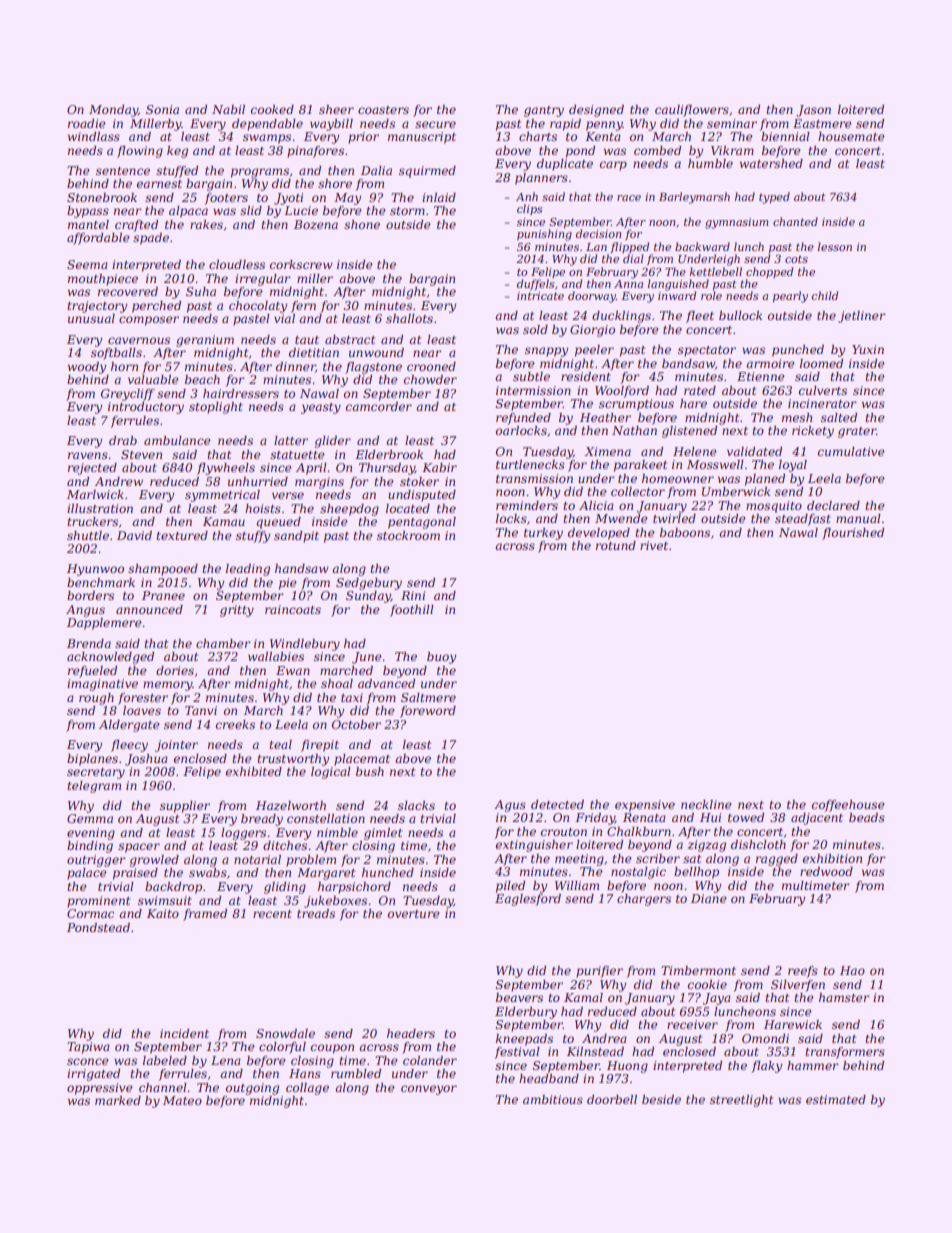 This document has height=1233, width=952. Describe the element at coordinates (118, 1100) in the document. I see `marked` at that location.
